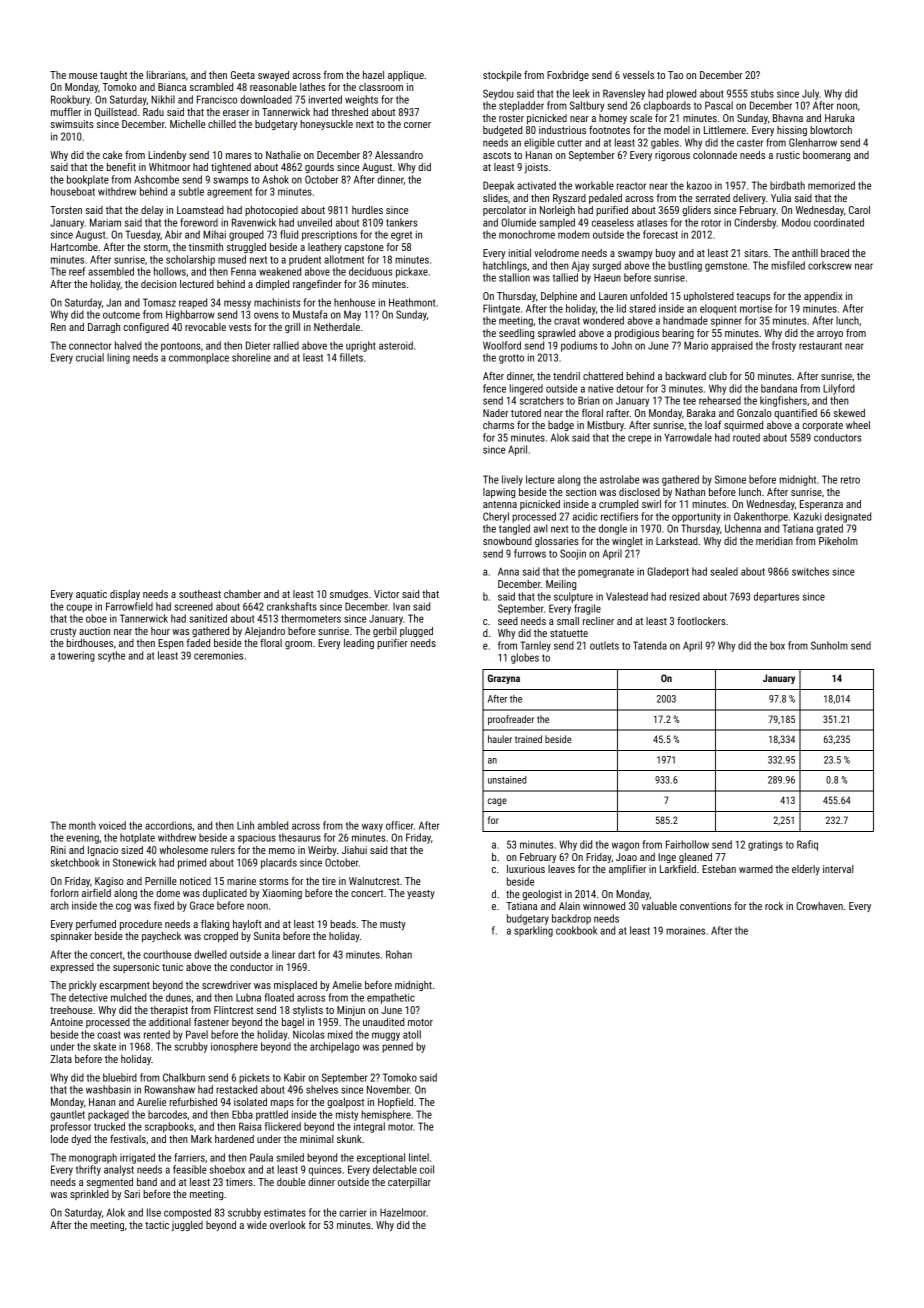  Describe the element at coordinates (112, 825) in the document. I see `voiced` at that location.
